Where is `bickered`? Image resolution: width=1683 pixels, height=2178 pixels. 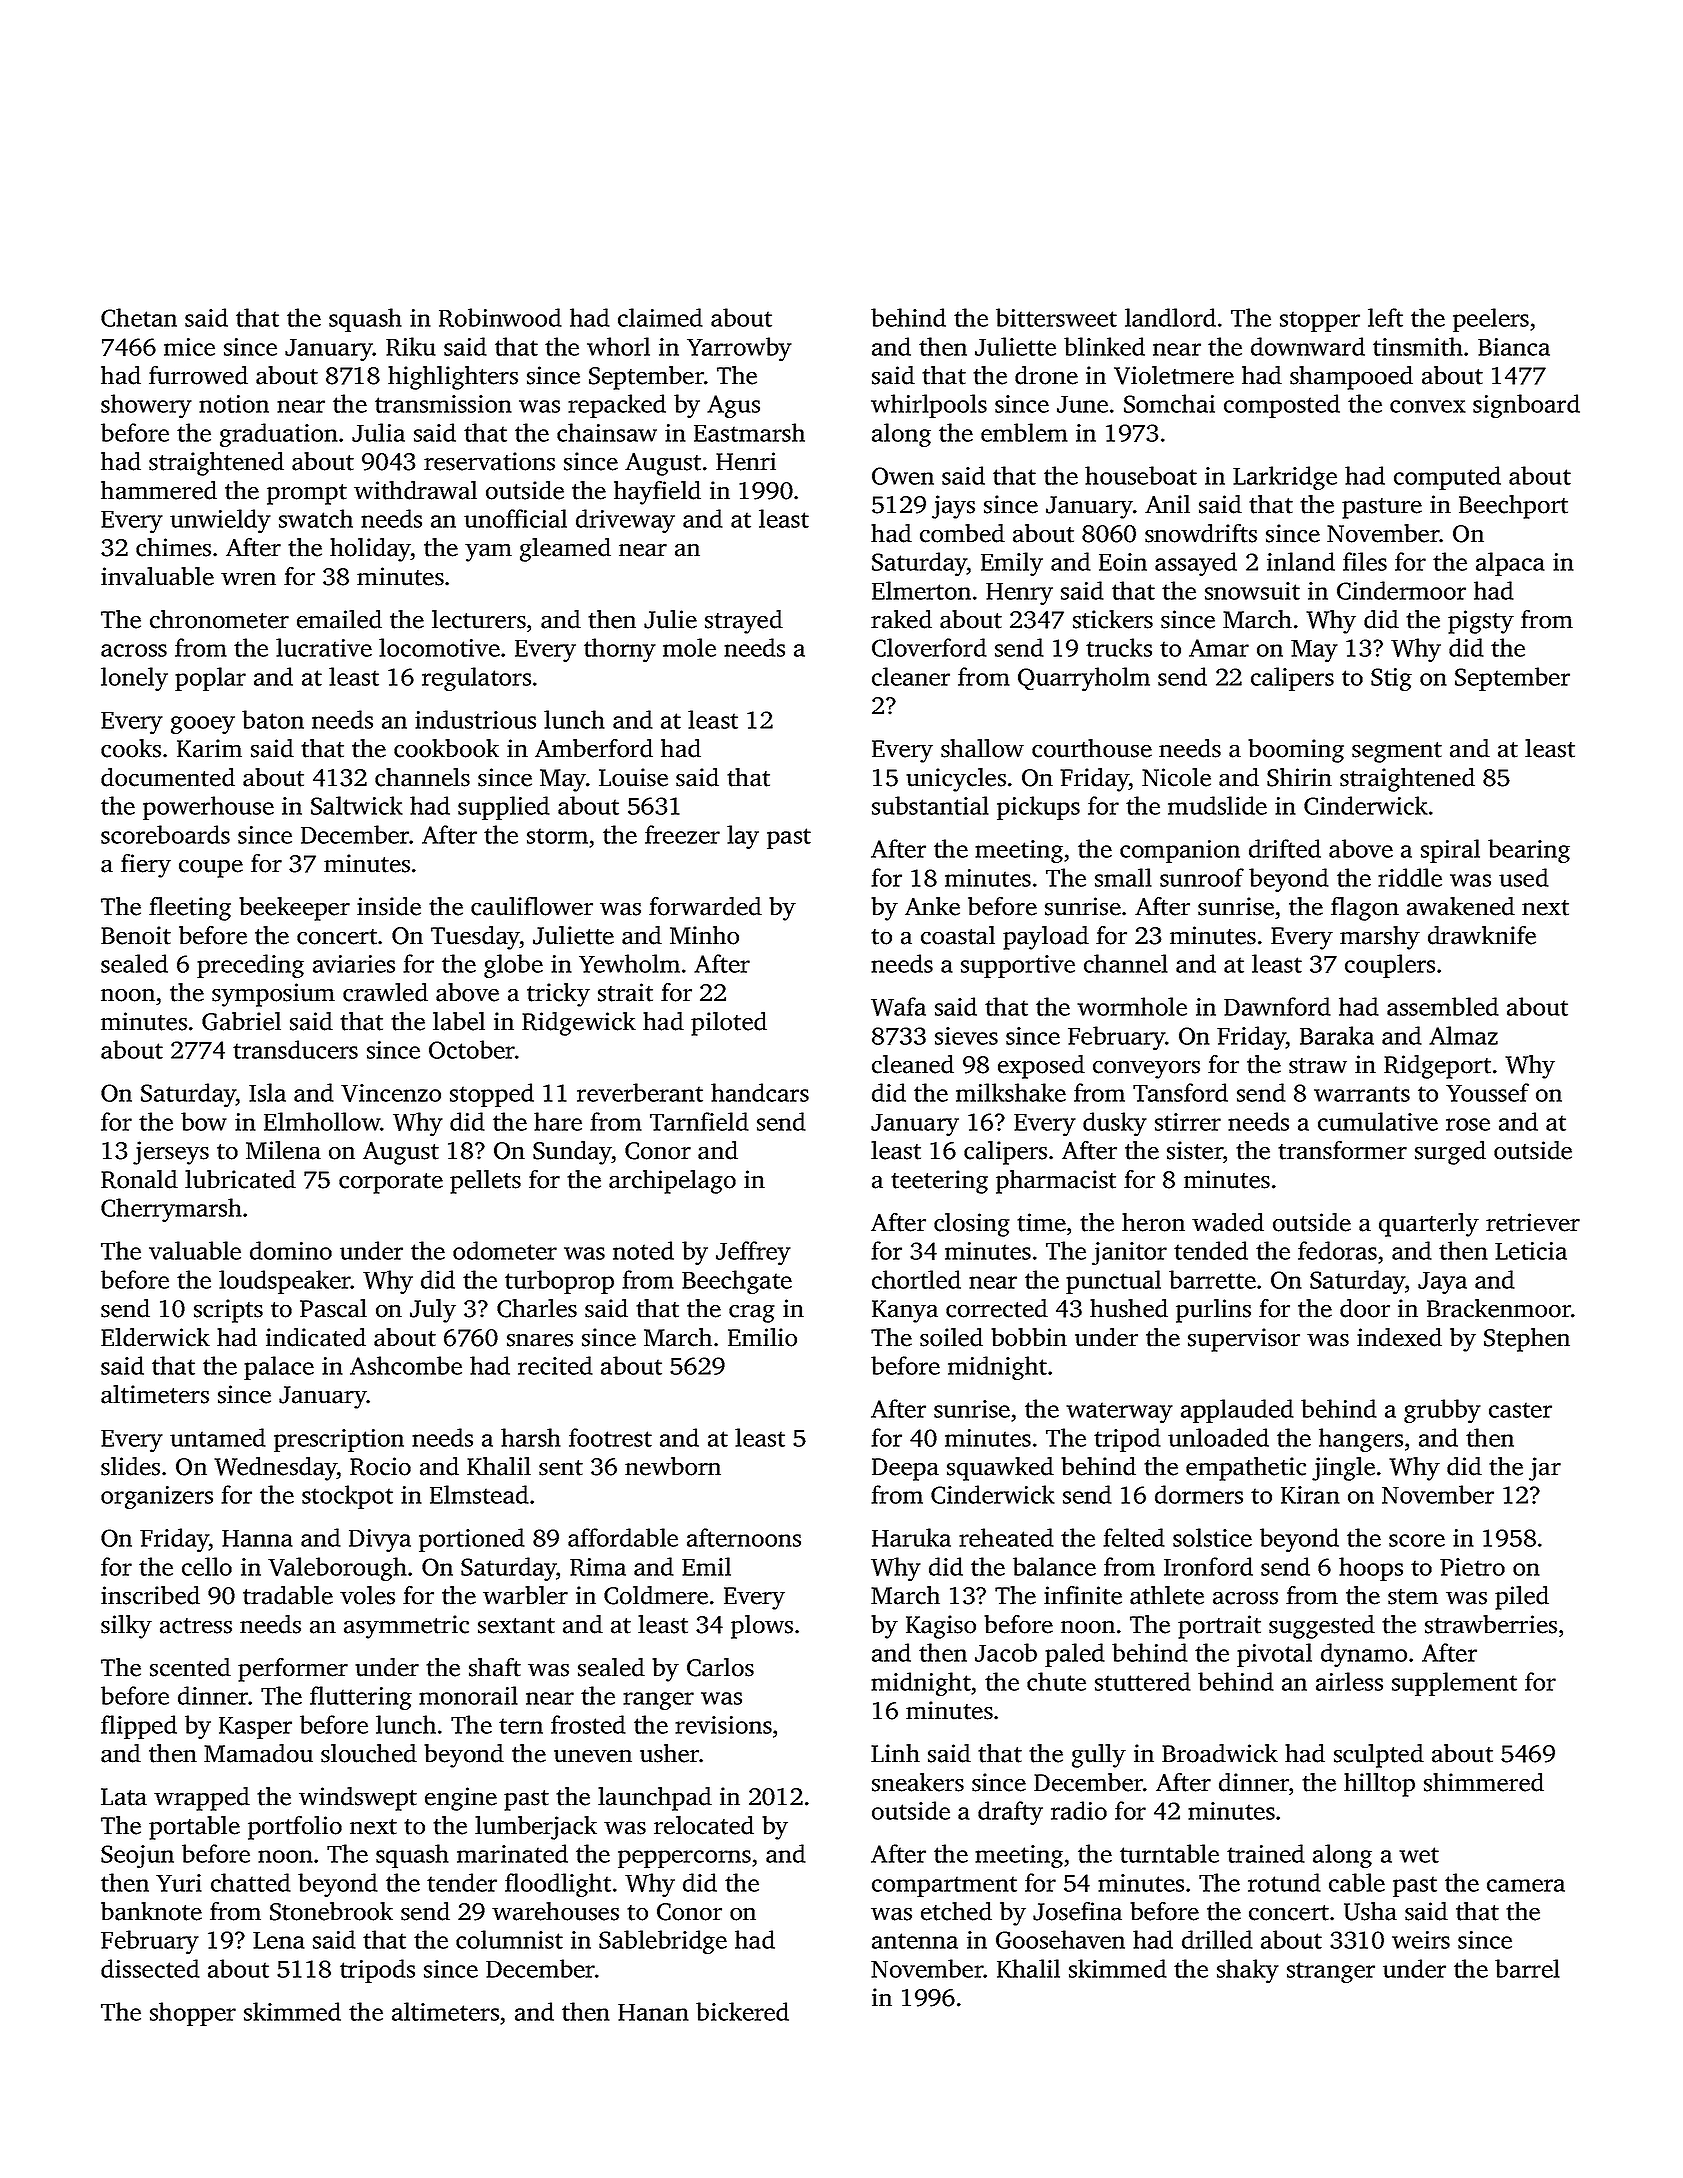 bickered is located at coordinates (742, 2011).
